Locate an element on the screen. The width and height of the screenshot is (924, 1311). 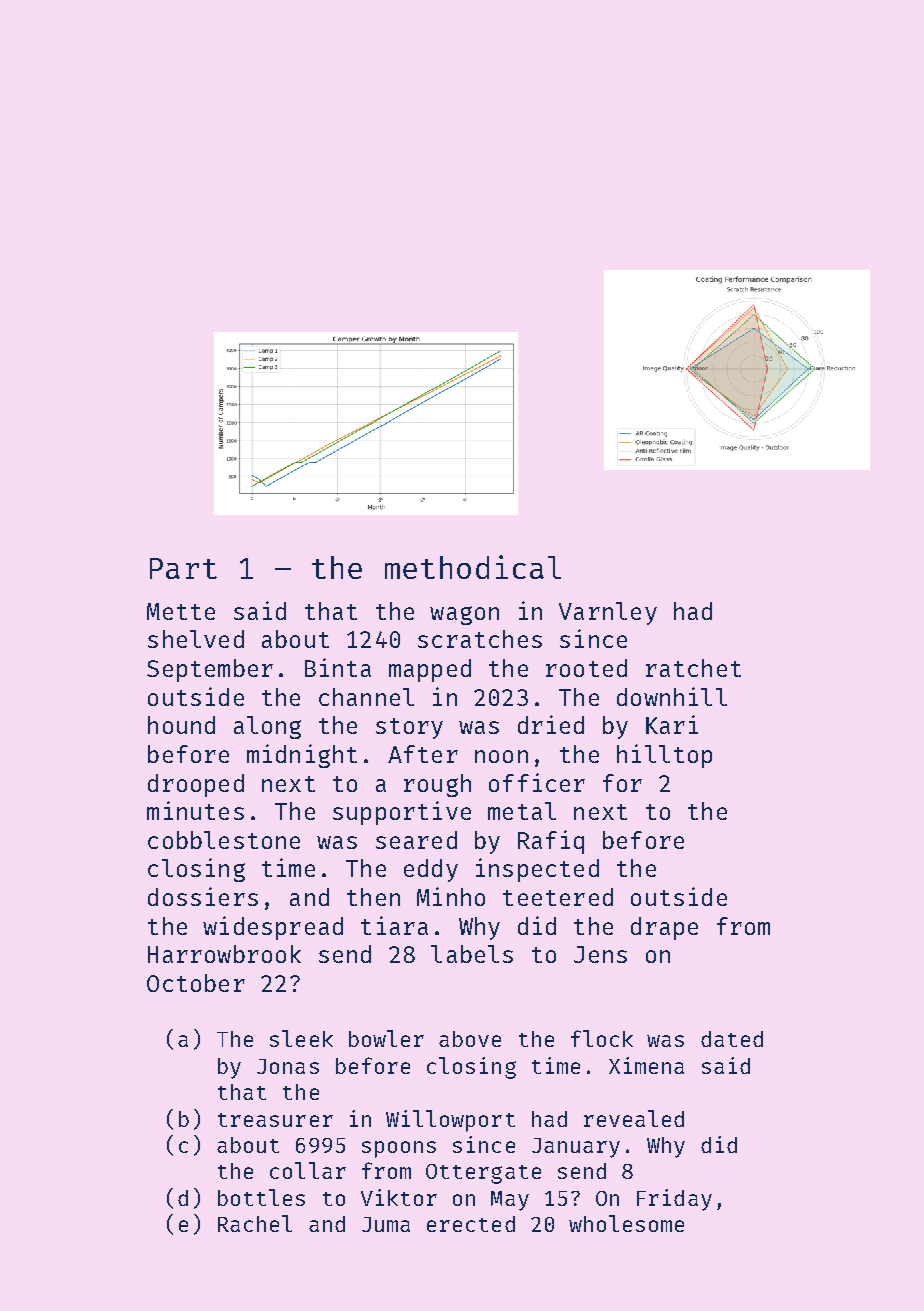
Harrowbrook is located at coordinates (224, 954).
